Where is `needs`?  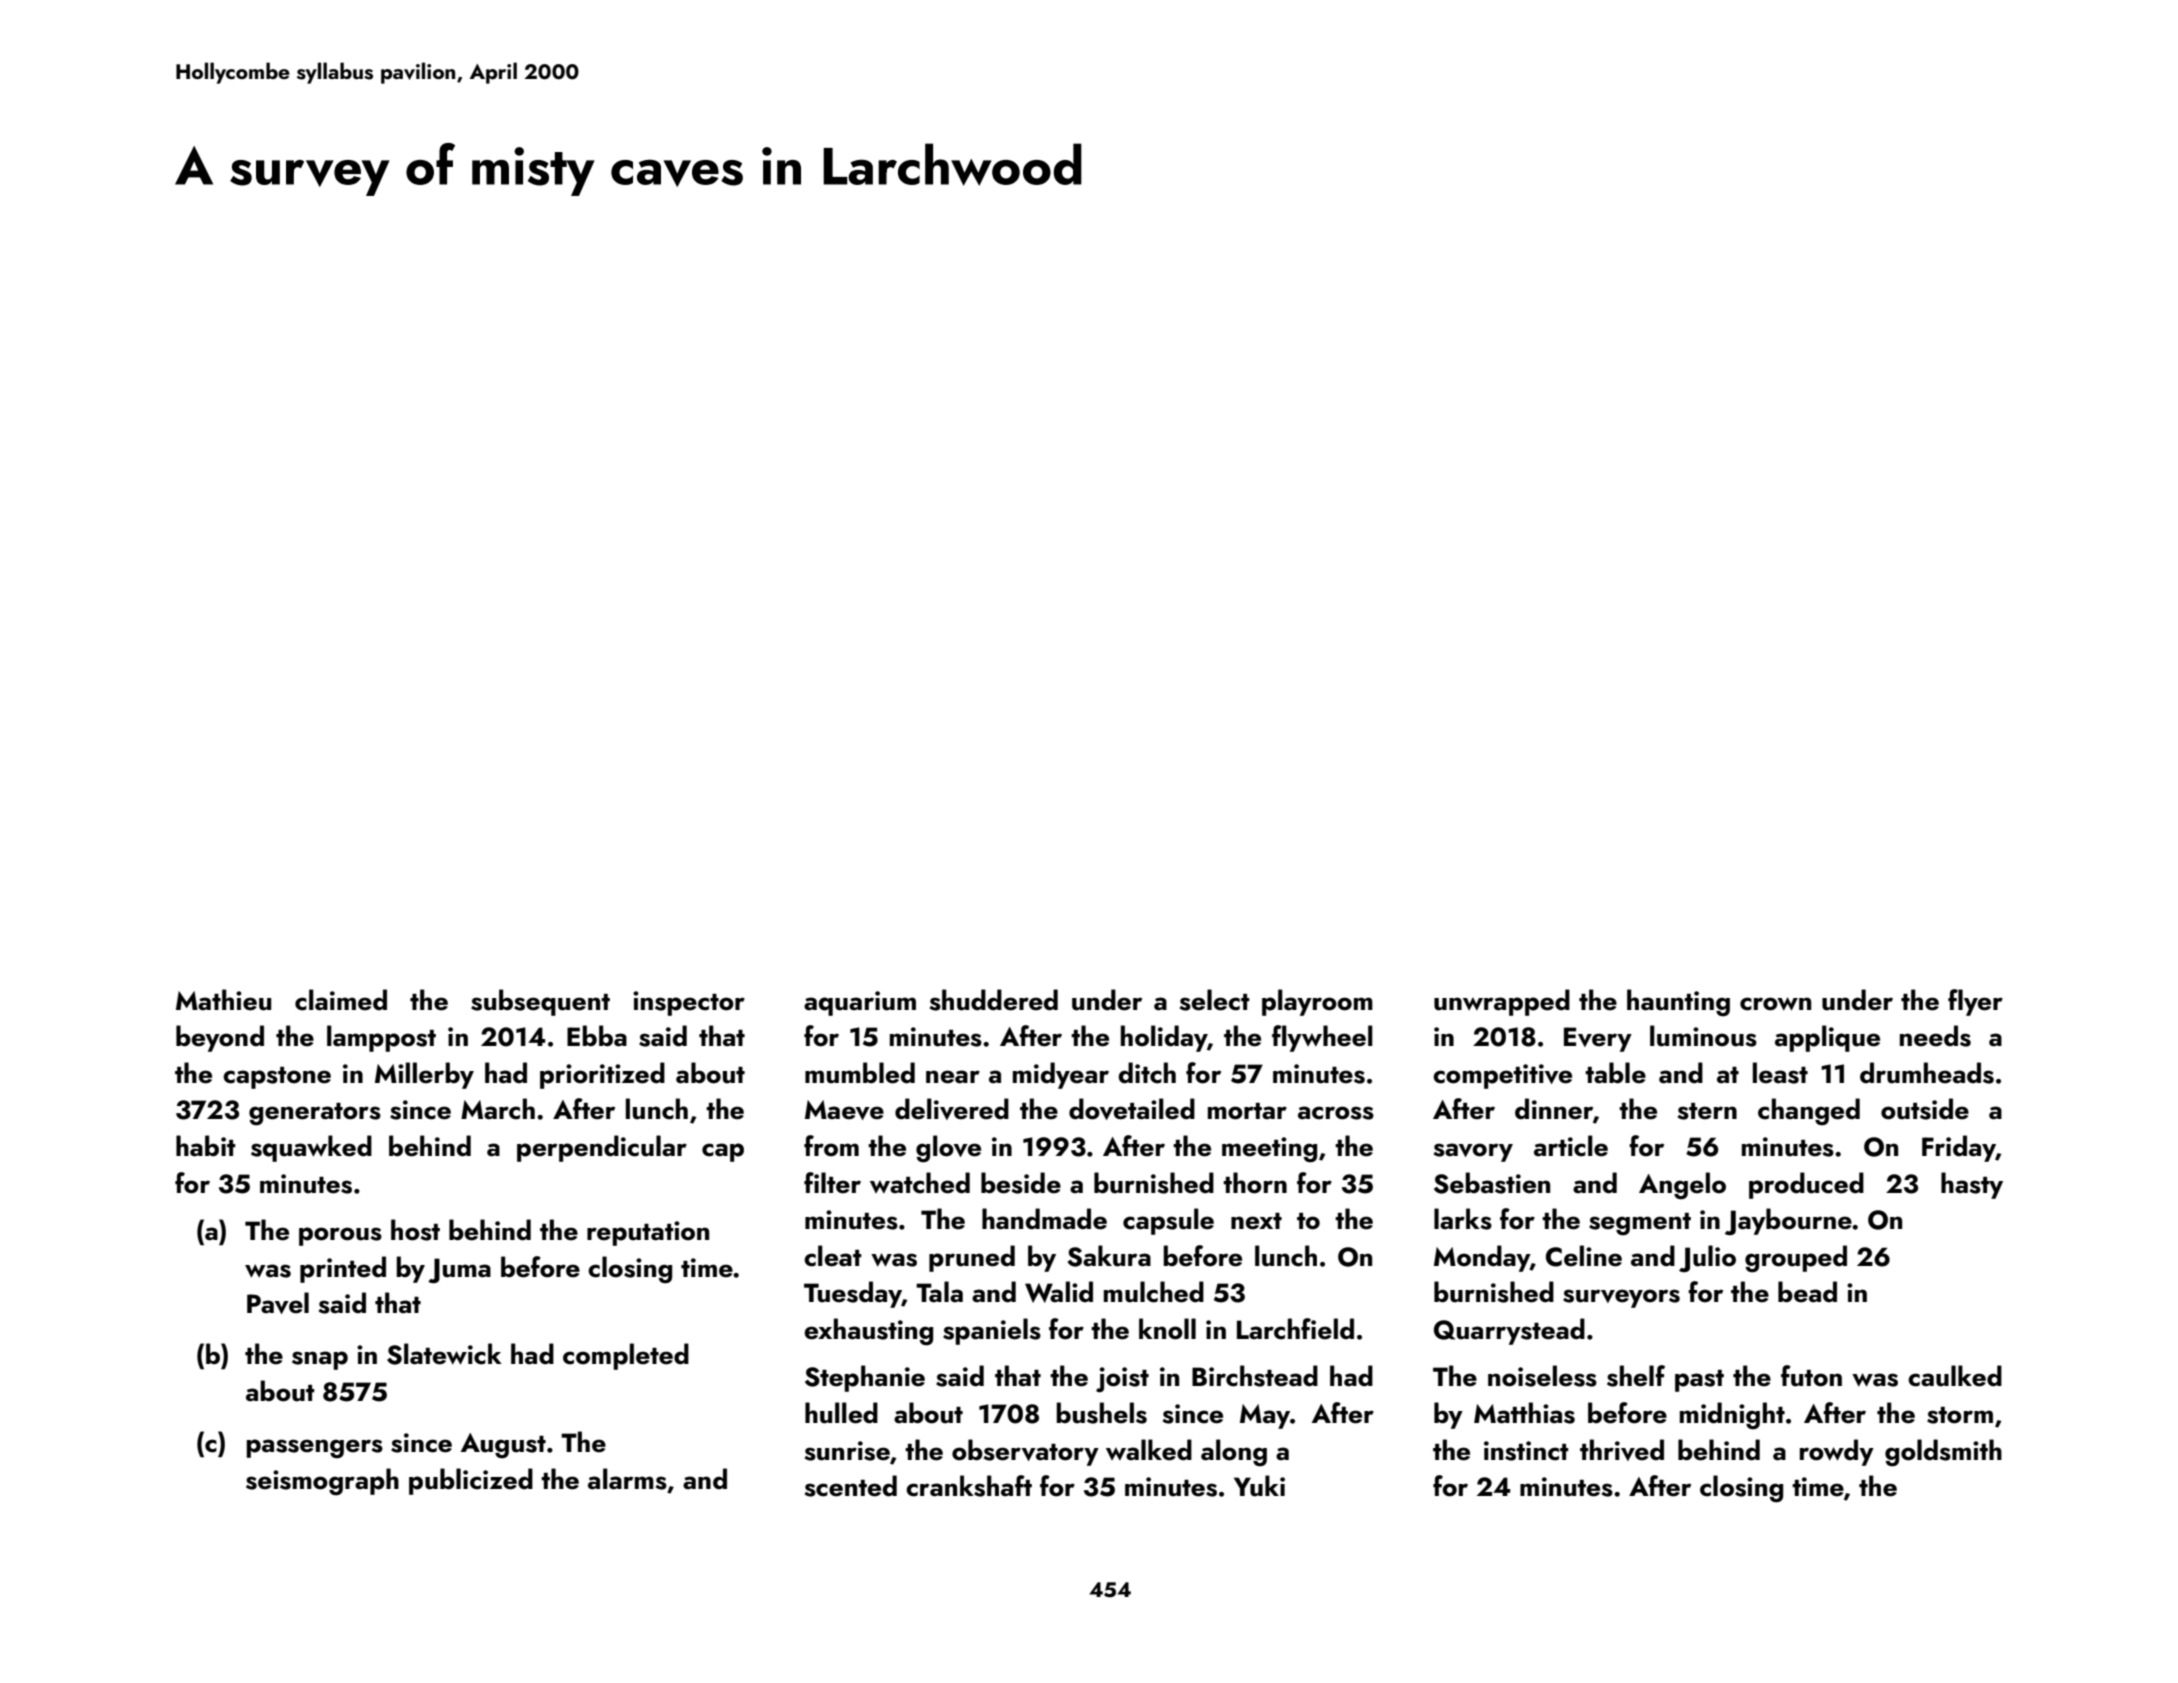
needs is located at coordinates (1935, 1036).
